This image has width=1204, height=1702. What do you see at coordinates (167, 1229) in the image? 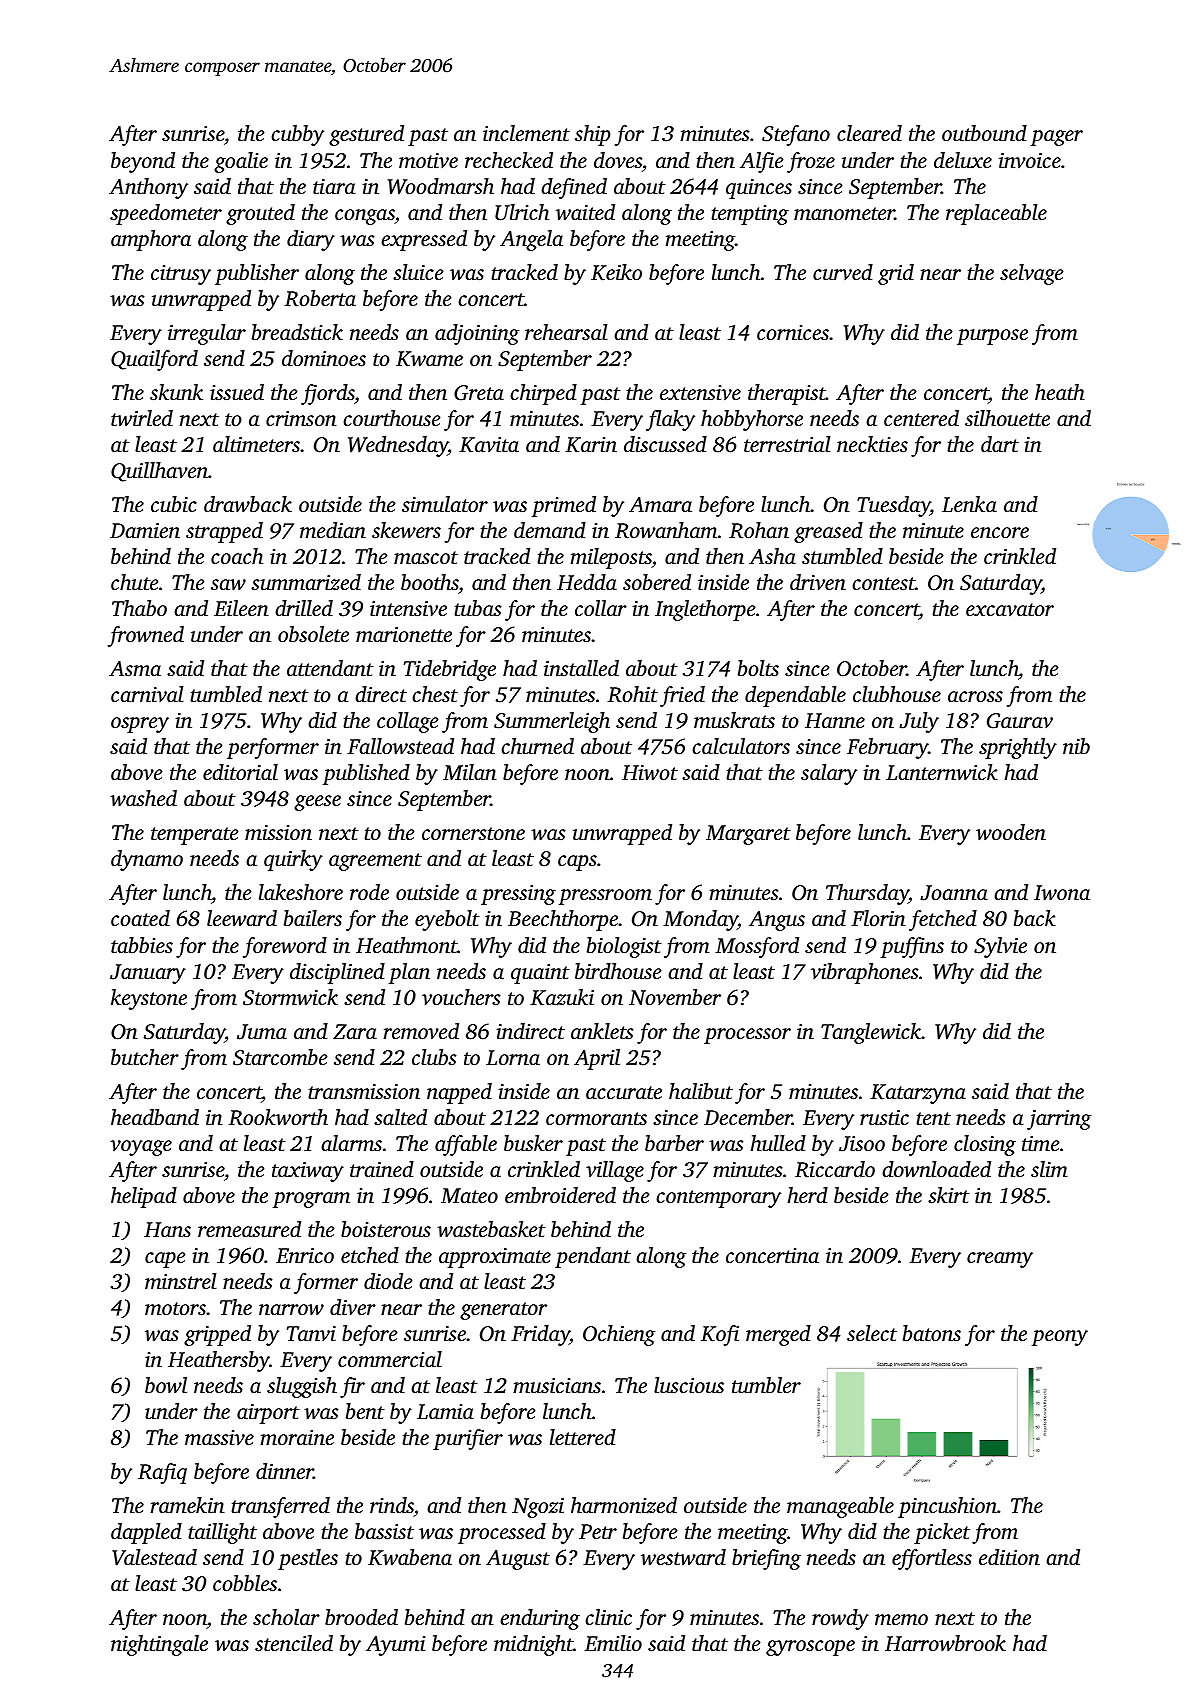
I see `Hans` at bounding box center [167, 1229].
